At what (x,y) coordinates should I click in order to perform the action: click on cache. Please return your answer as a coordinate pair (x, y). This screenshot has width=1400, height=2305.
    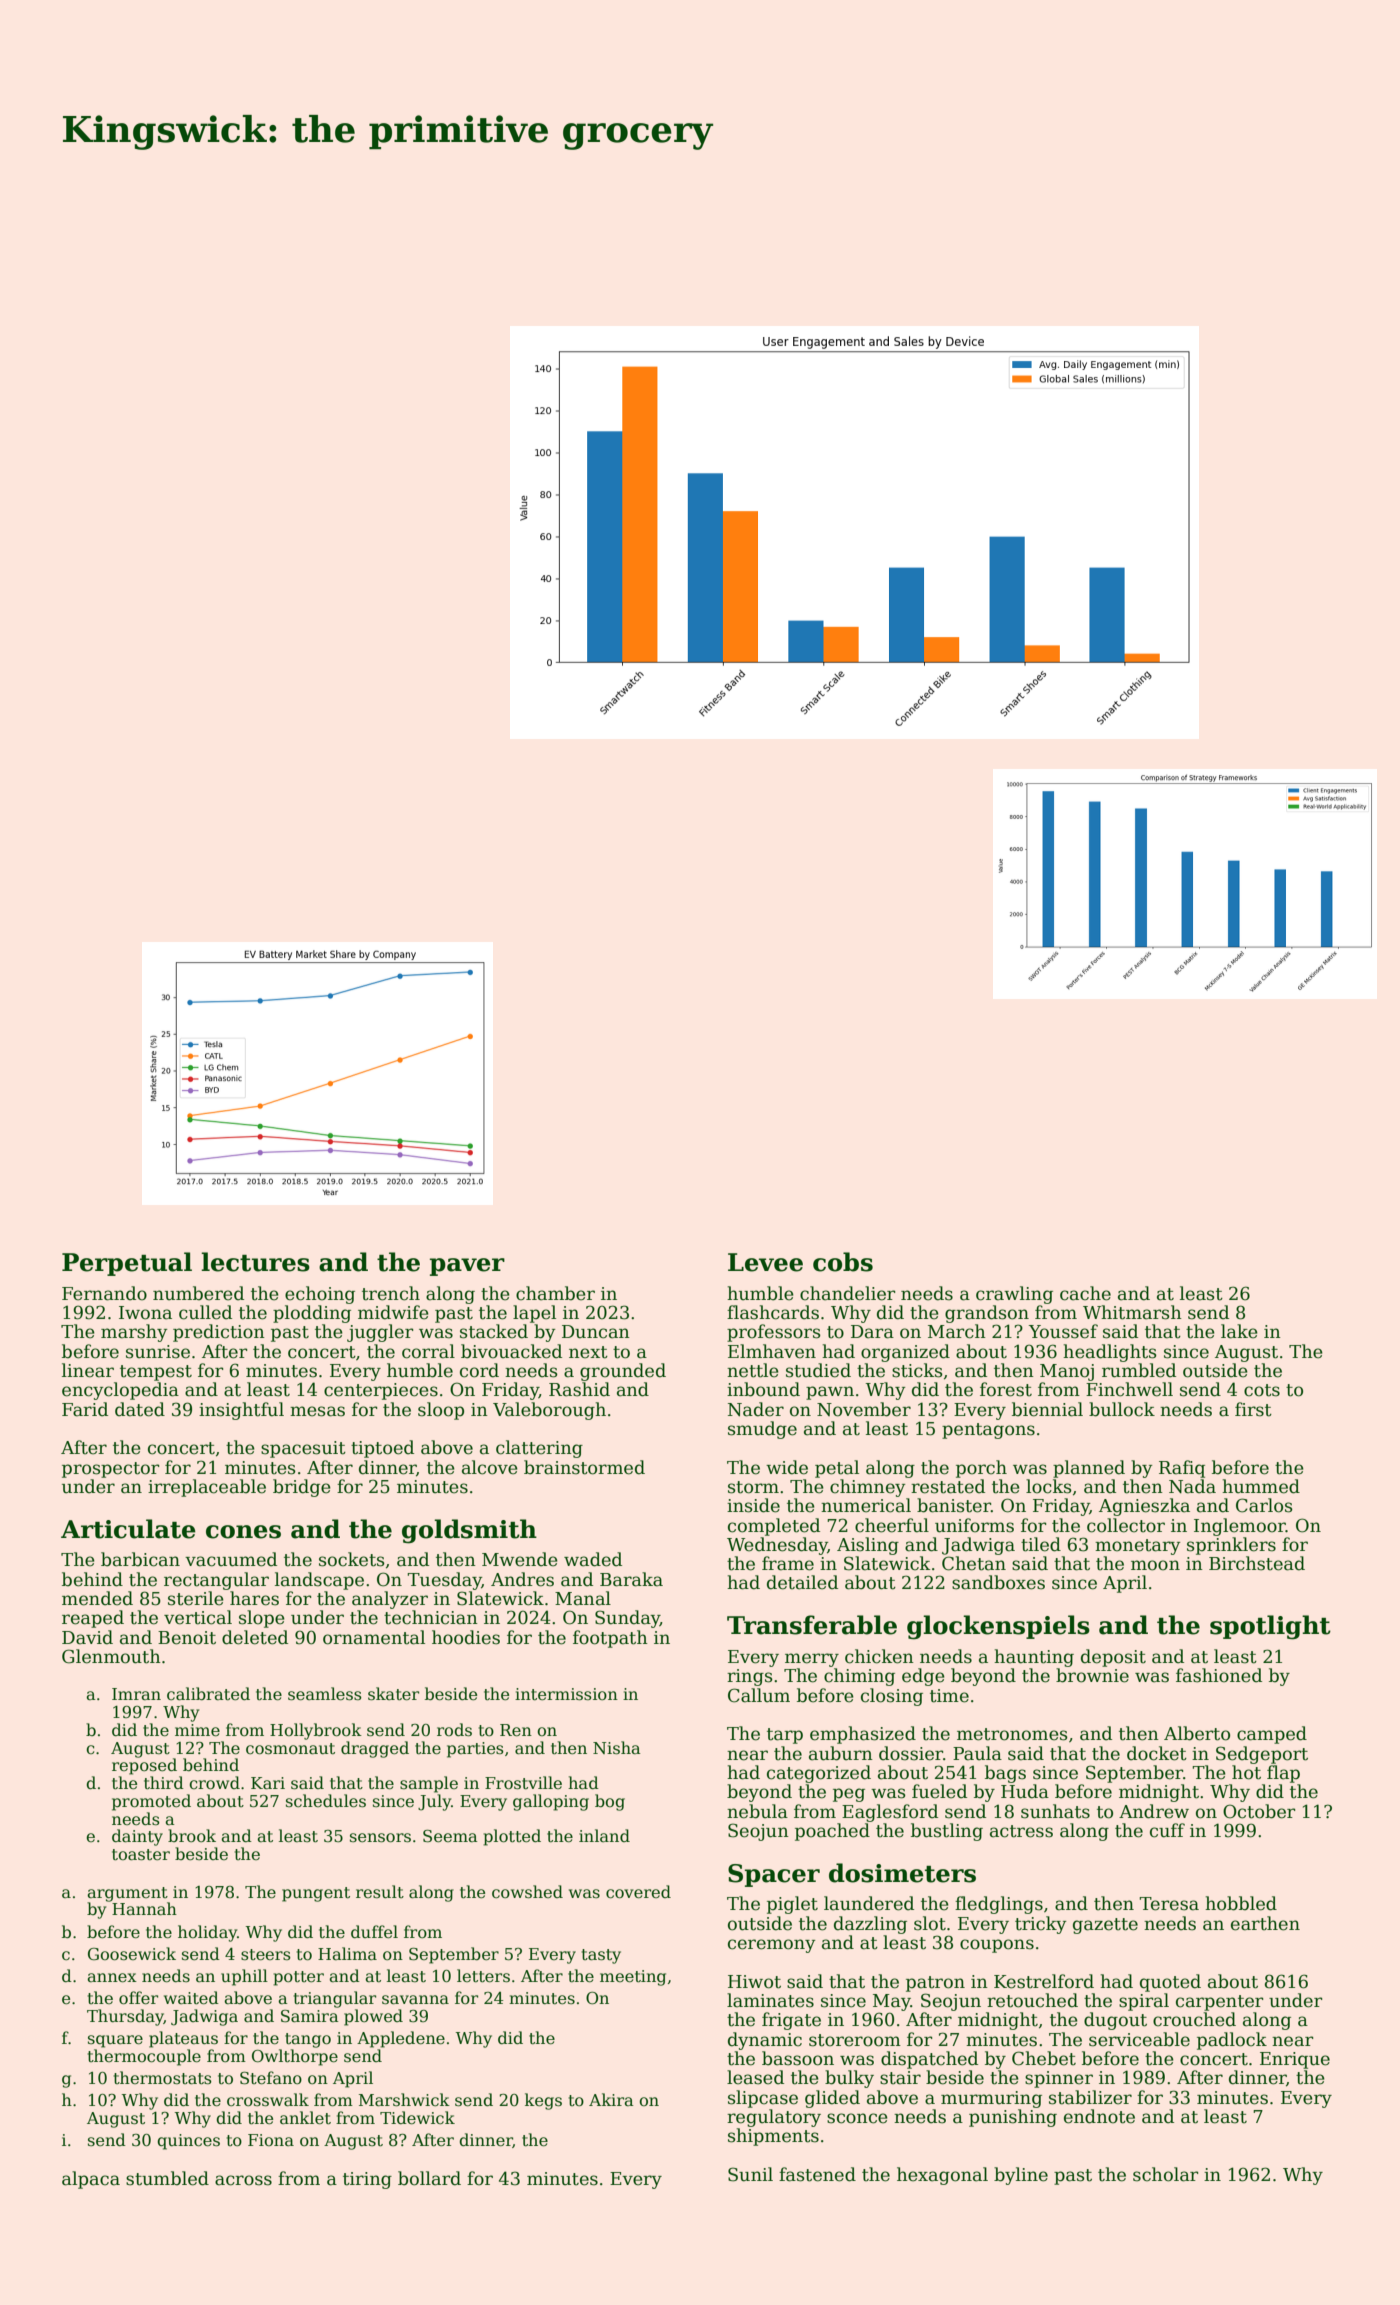
    Looking at the image, I should click on (1085, 1293).
